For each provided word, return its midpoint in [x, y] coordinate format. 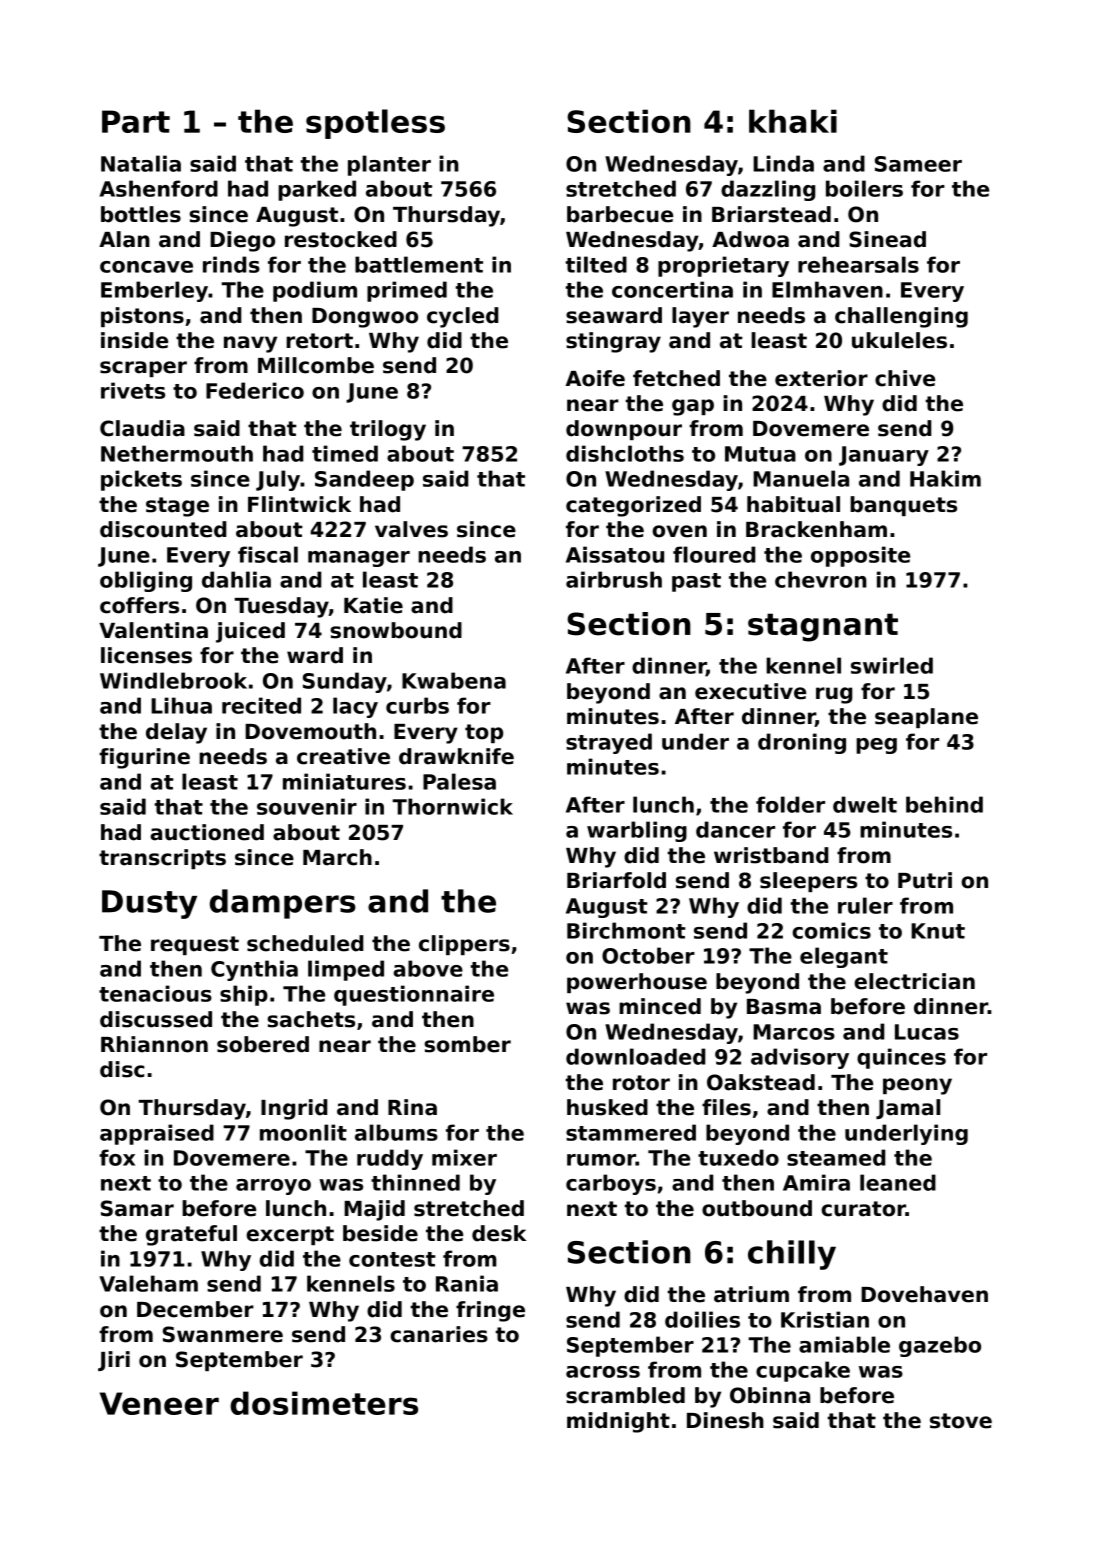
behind [944, 804]
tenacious [155, 993]
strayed [609, 743]
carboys [611, 1184]
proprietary [723, 266]
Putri [925, 880]
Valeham [148, 1283]
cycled [462, 317]
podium [315, 291]
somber [468, 1044]
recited [261, 705]
